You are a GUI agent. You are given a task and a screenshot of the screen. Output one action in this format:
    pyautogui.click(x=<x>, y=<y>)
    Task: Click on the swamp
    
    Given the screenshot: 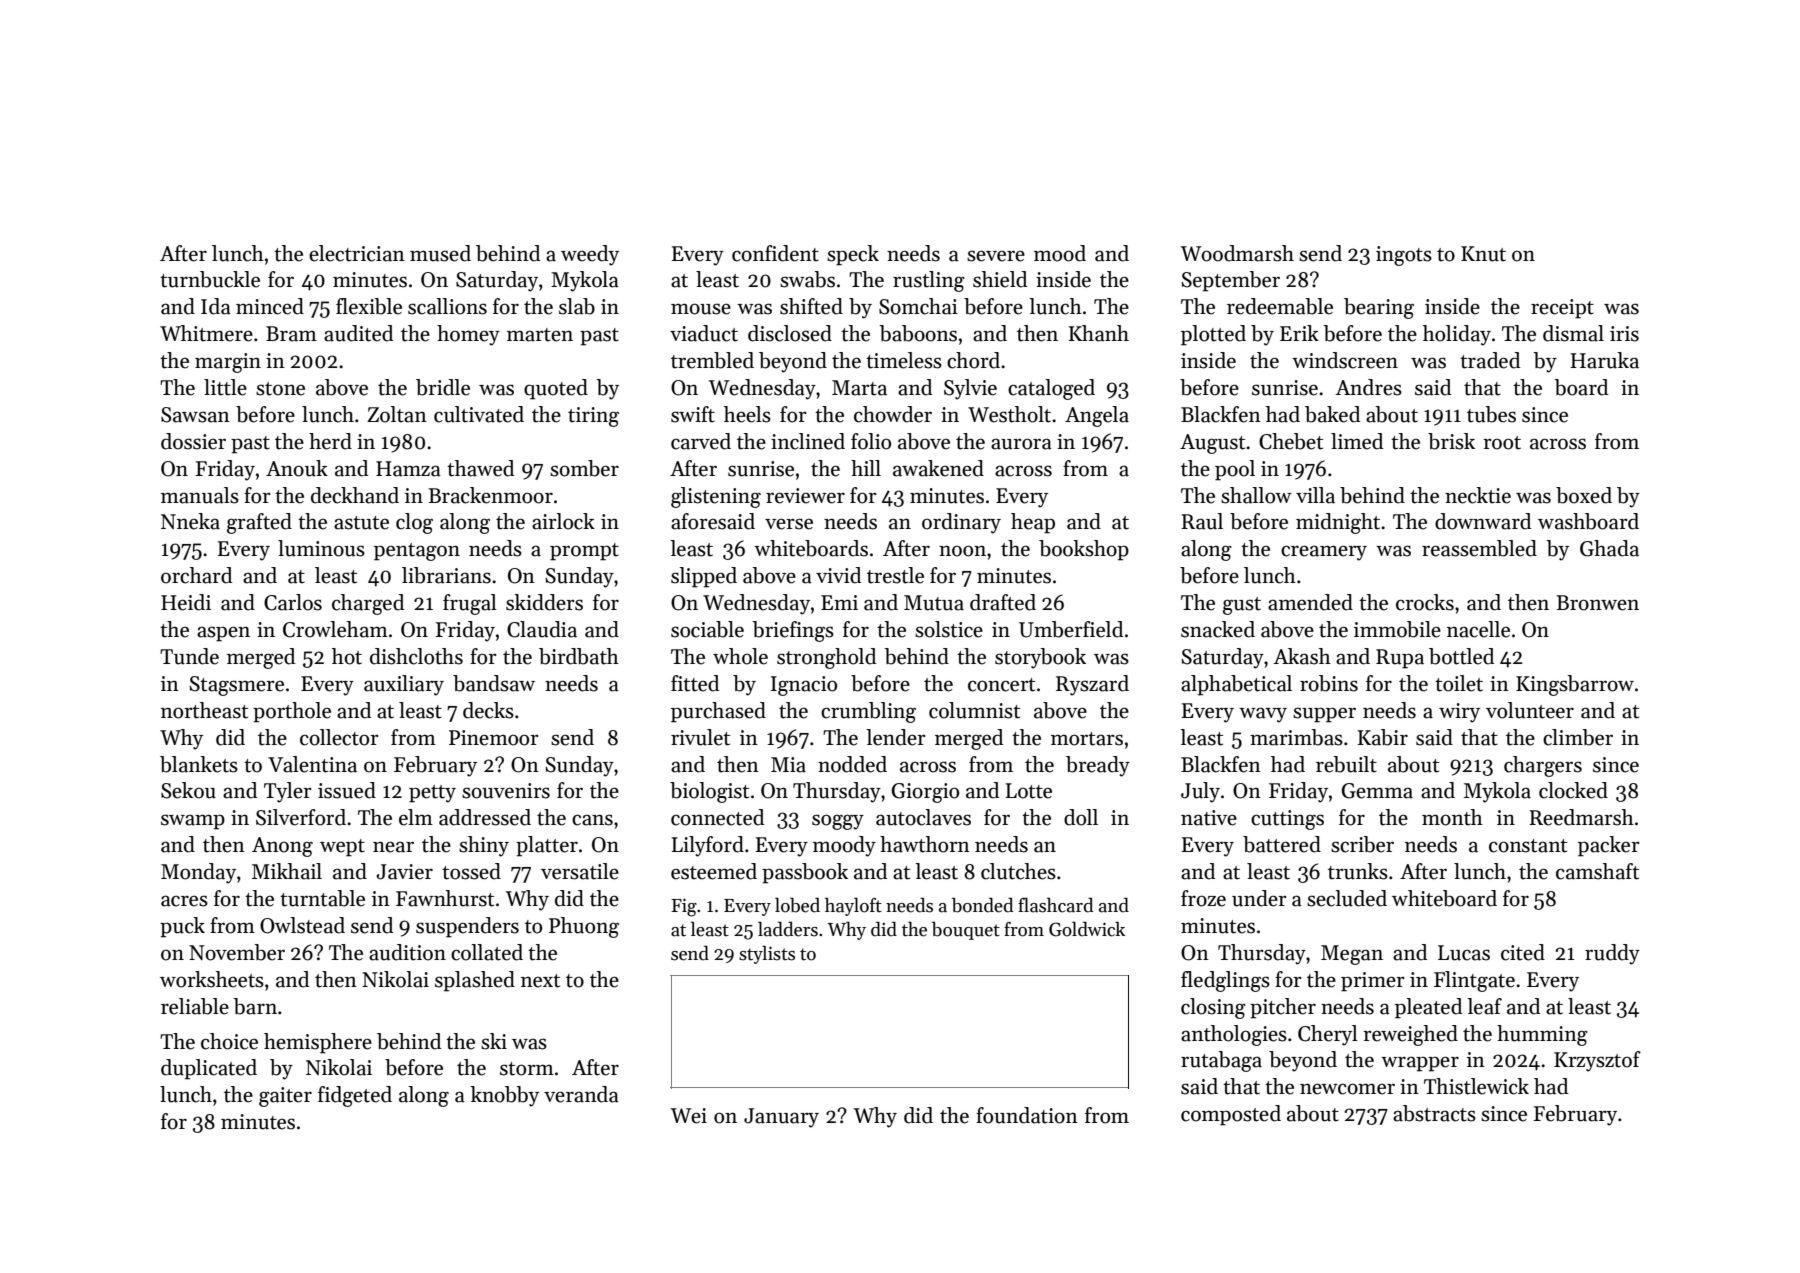 What is the action you would take?
    pyautogui.click(x=193, y=822)
